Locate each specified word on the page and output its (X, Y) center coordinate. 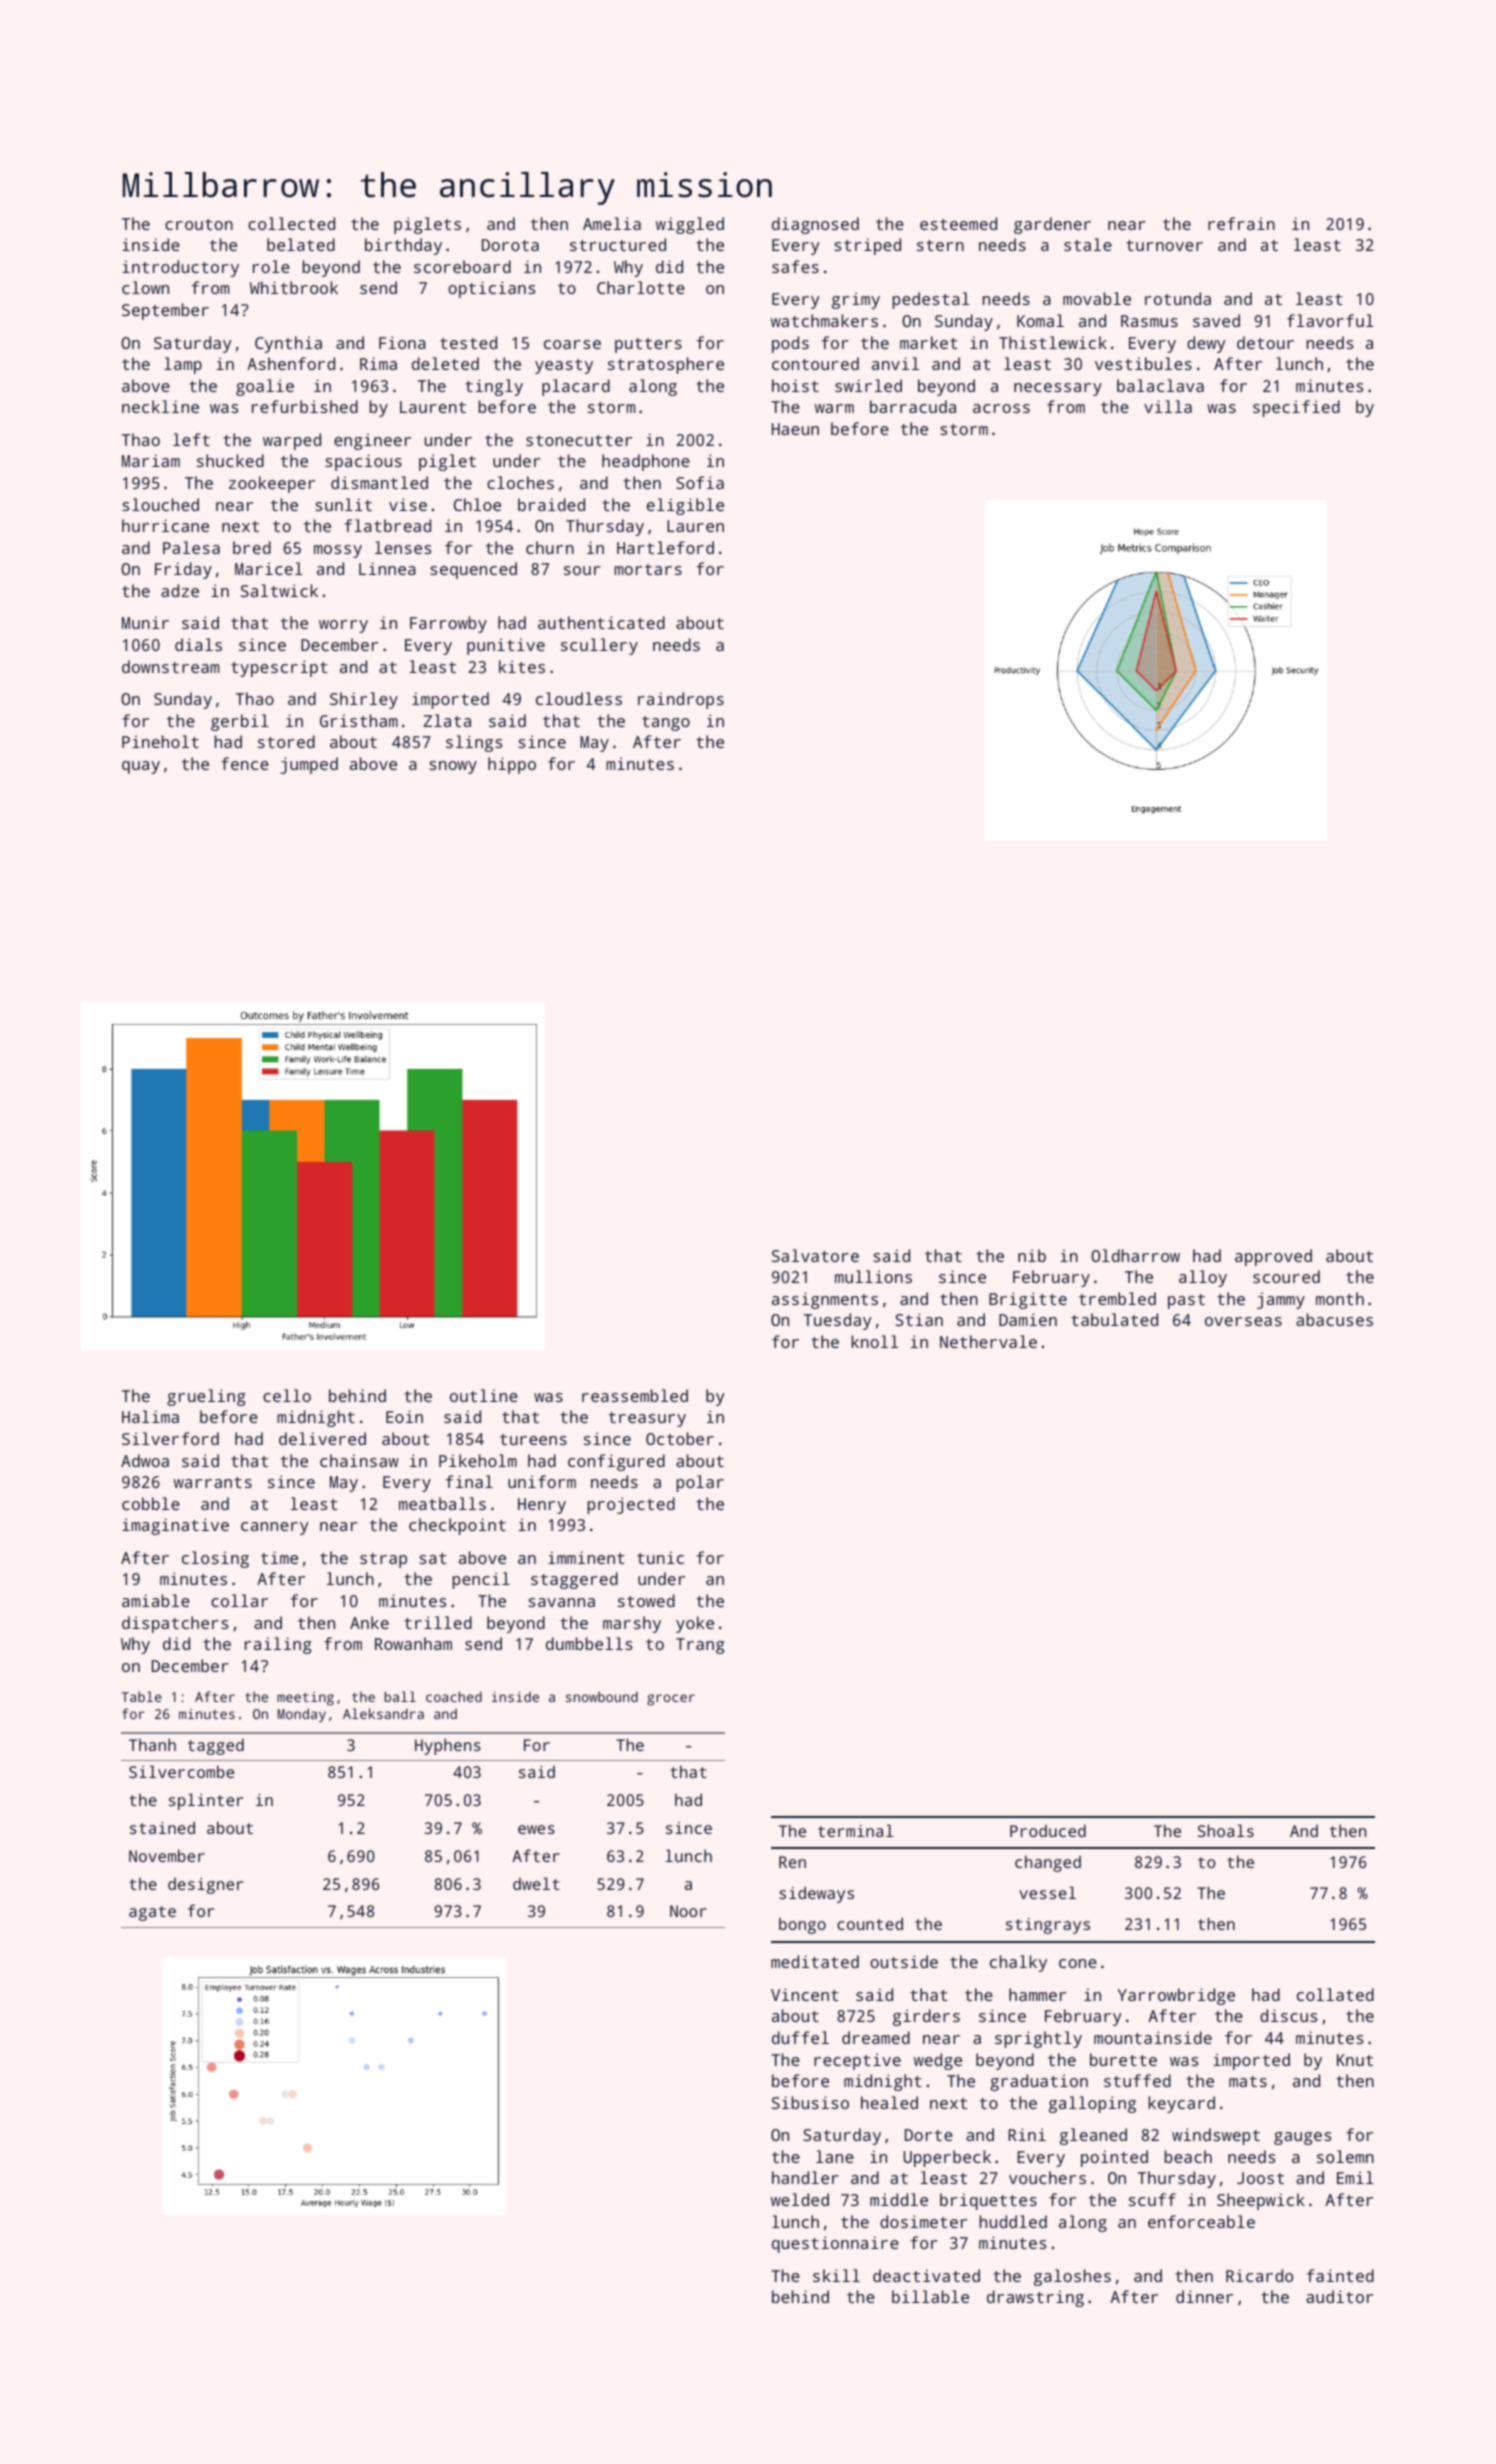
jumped (309, 765)
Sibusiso (810, 2102)
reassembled (635, 1395)
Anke (369, 1622)
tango (666, 723)
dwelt (536, 1883)
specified (1296, 408)
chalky (1018, 1963)
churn (550, 547)
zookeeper (272, 484)
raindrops (681, 700)
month (1340, 1298)
